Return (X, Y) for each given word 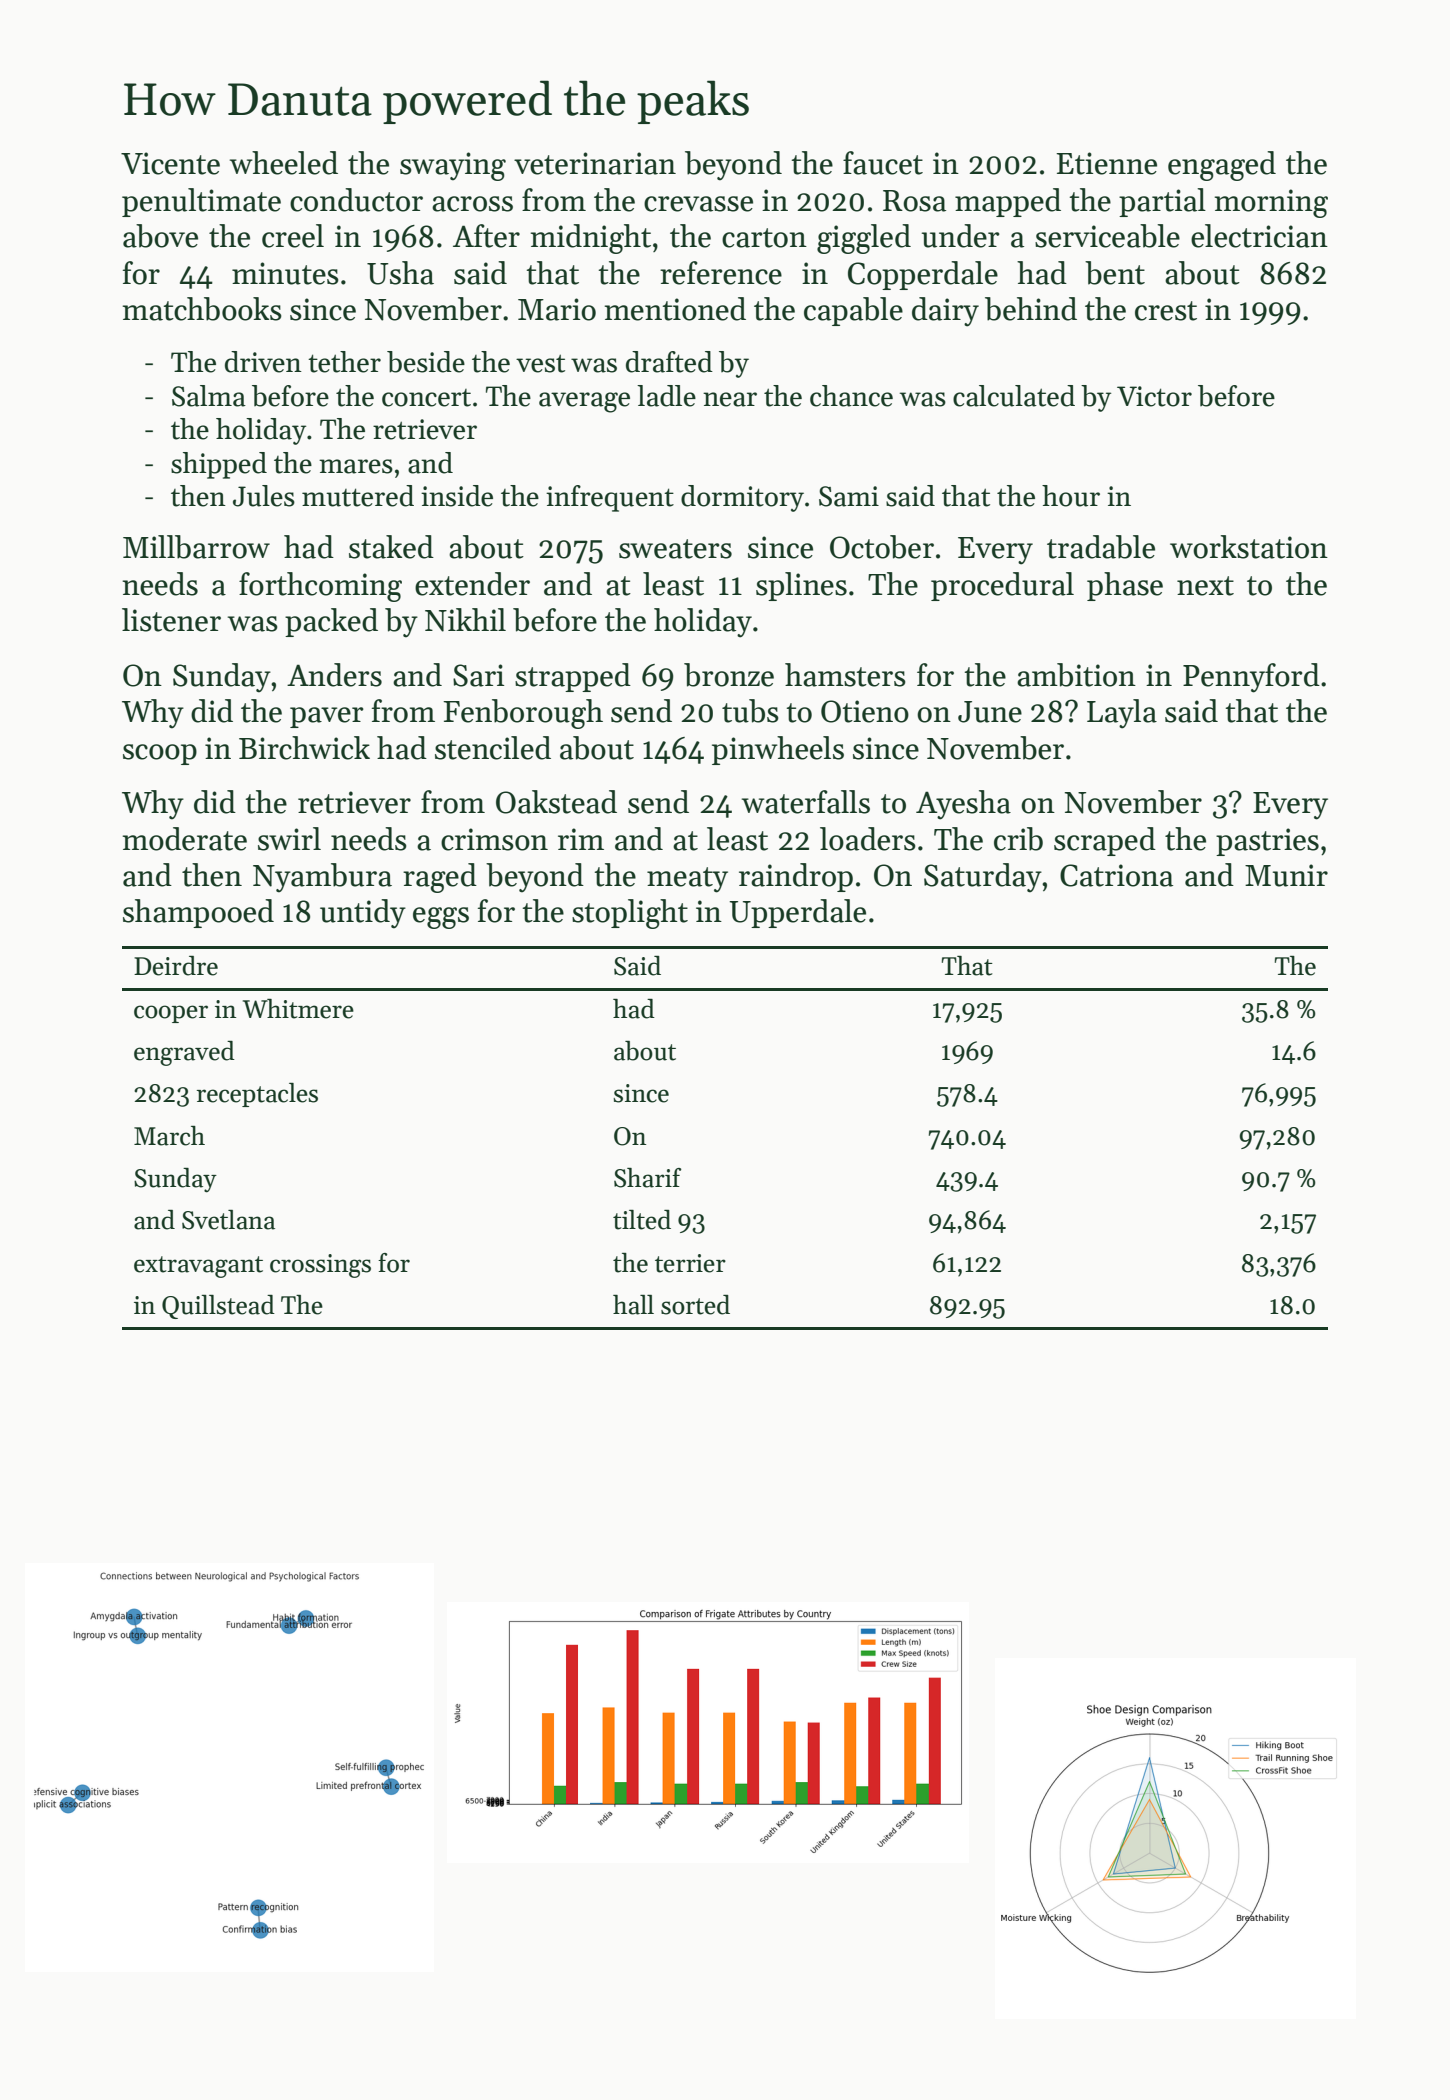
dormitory (742, 498)
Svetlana (228, 1220)
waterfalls (806, 802)
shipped (219, 465)
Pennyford (1251, 678)
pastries (1267, 842)
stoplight (630, 914)
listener (171, 620)
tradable (1101, 547)
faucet (883, 163)
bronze (729, 675)
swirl (289, 839)
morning (1271, 203)
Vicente (170, 163)
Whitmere (298, 1009)
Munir (1286, 875)
